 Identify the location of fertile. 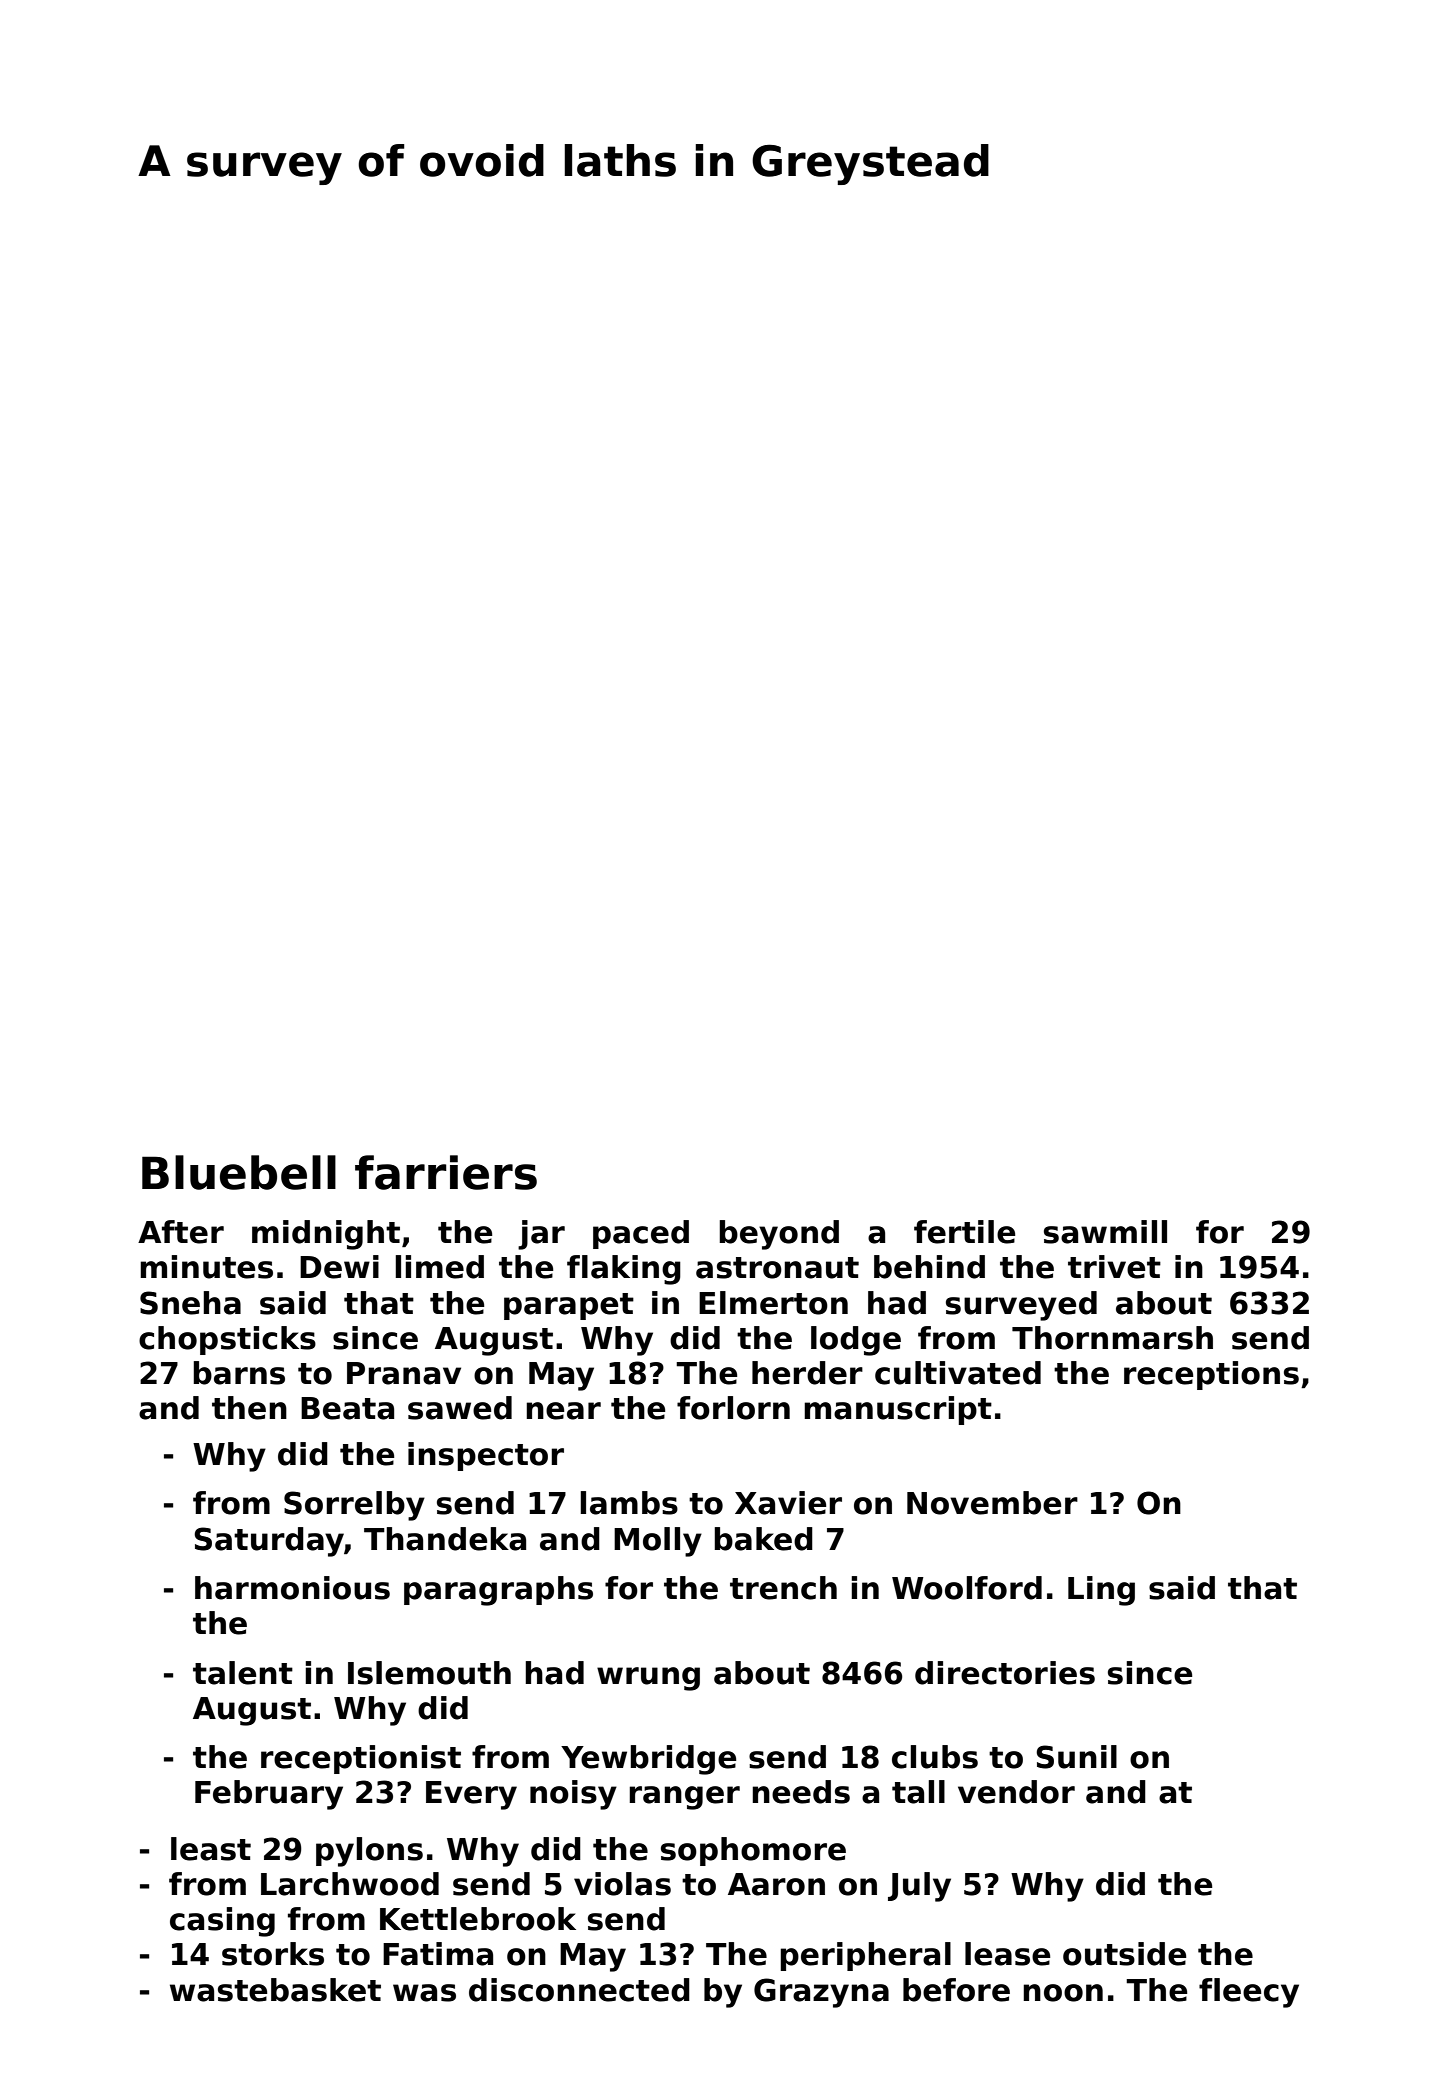
(964, 1232).
